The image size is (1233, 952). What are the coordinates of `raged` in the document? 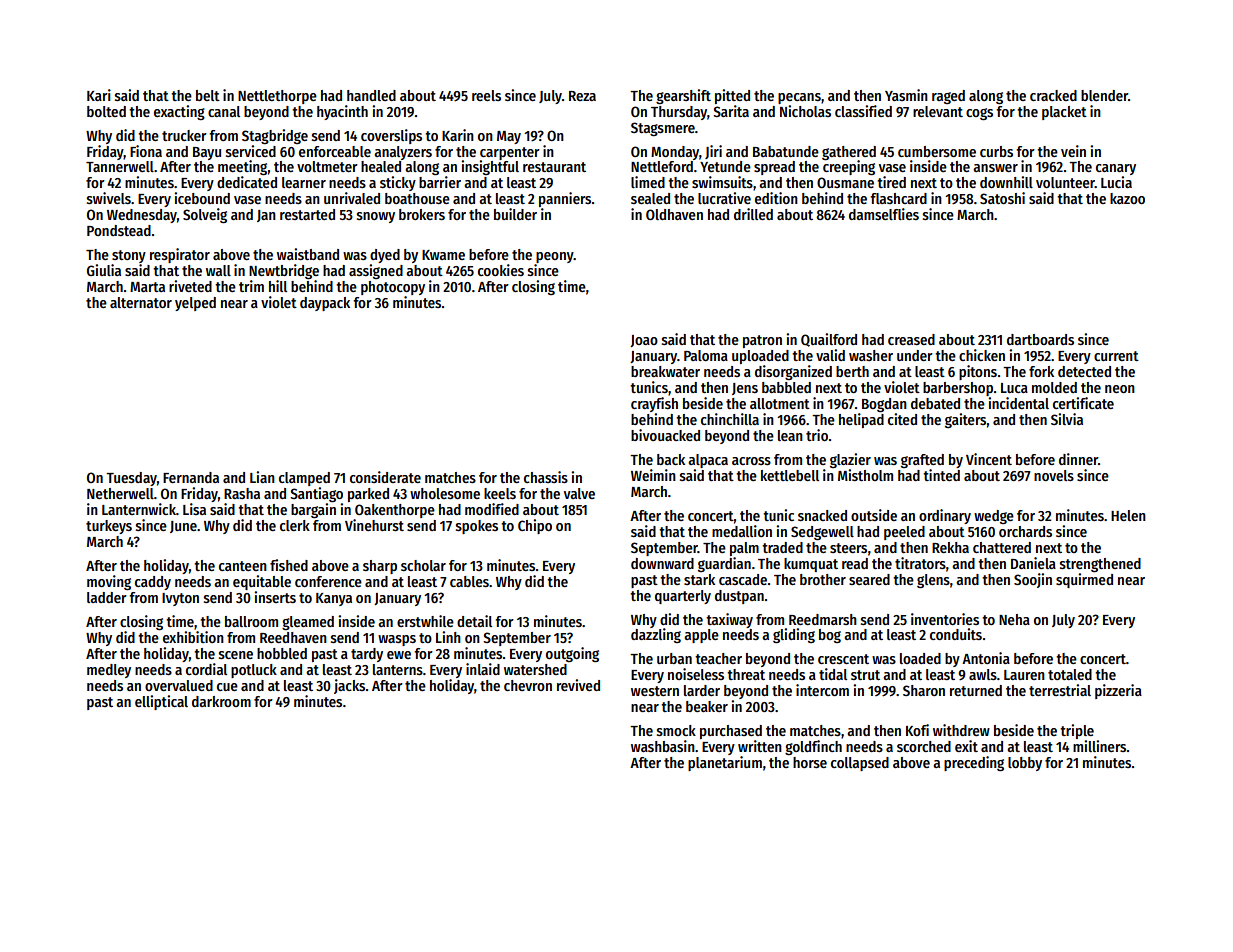 It's located at (948, 97).
